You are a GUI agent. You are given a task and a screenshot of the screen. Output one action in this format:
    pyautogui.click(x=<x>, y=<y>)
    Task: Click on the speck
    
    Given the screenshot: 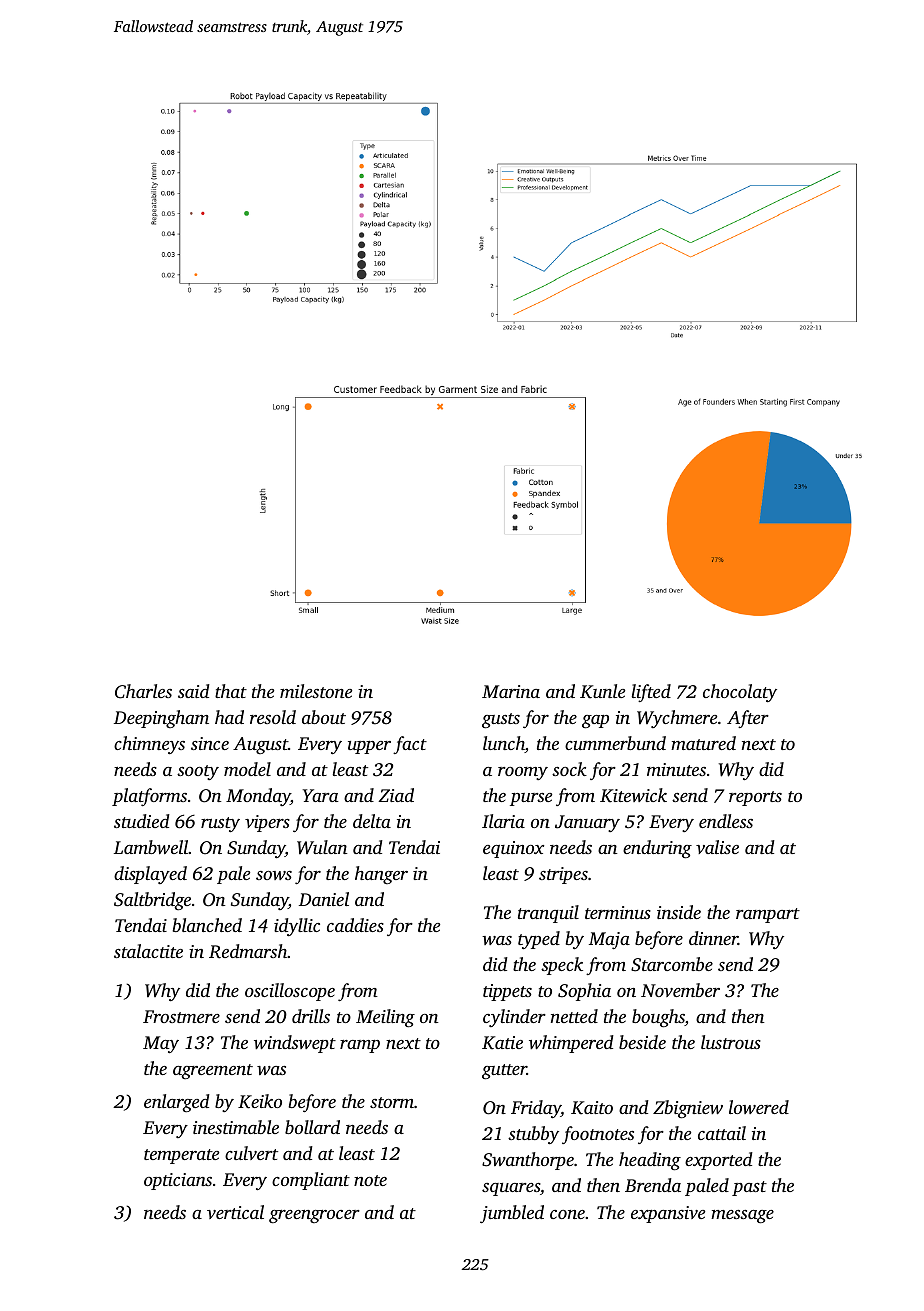 What is the action you would take?
    pyautogui.click(x=562, y=966)
